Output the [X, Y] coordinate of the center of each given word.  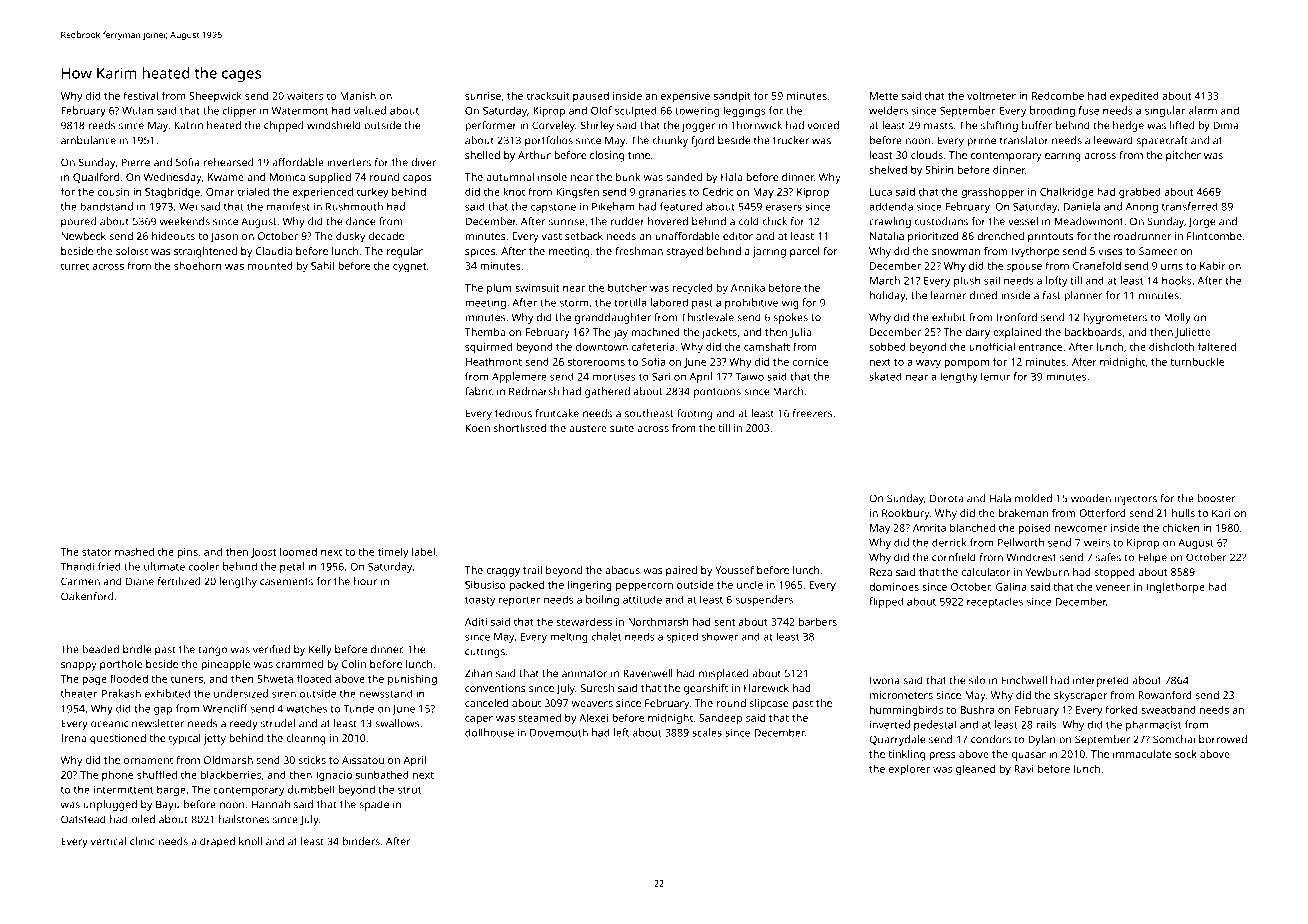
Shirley [597, 126]
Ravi [1024, 769]
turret [75, 266]
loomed [298, 551]
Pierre [136, 162]
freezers [813, 413]
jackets [719, 333]
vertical [108, 841]
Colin [354, 664]
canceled [486, 703]
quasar [1029, 756]
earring [1063, 156]
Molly [1177, 318]
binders [361, 841]
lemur [995, 376]
